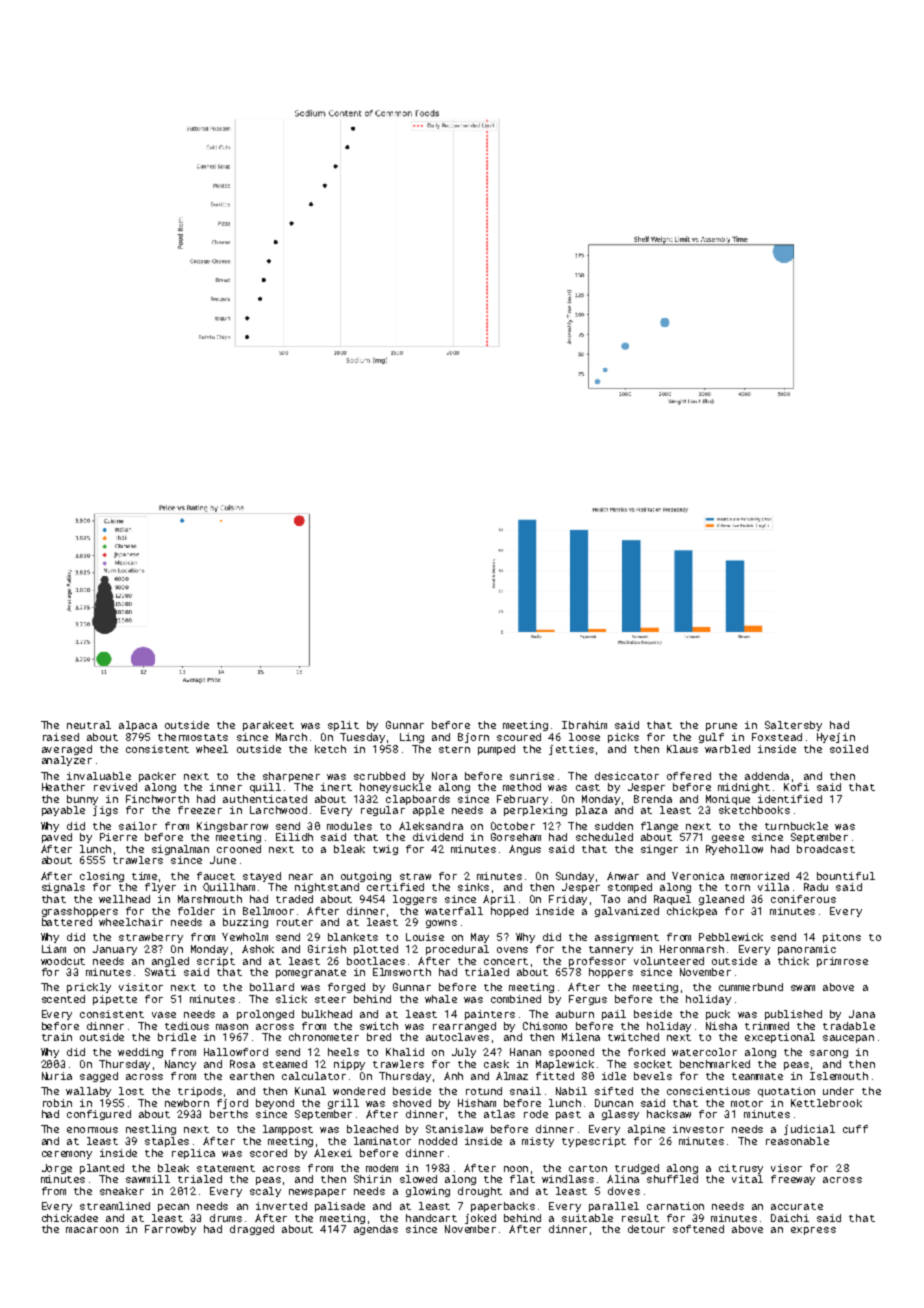 This document has width=924, height=1308. Describe the element at coordinates (659, 850) in the document. I see `singer` at that location.
